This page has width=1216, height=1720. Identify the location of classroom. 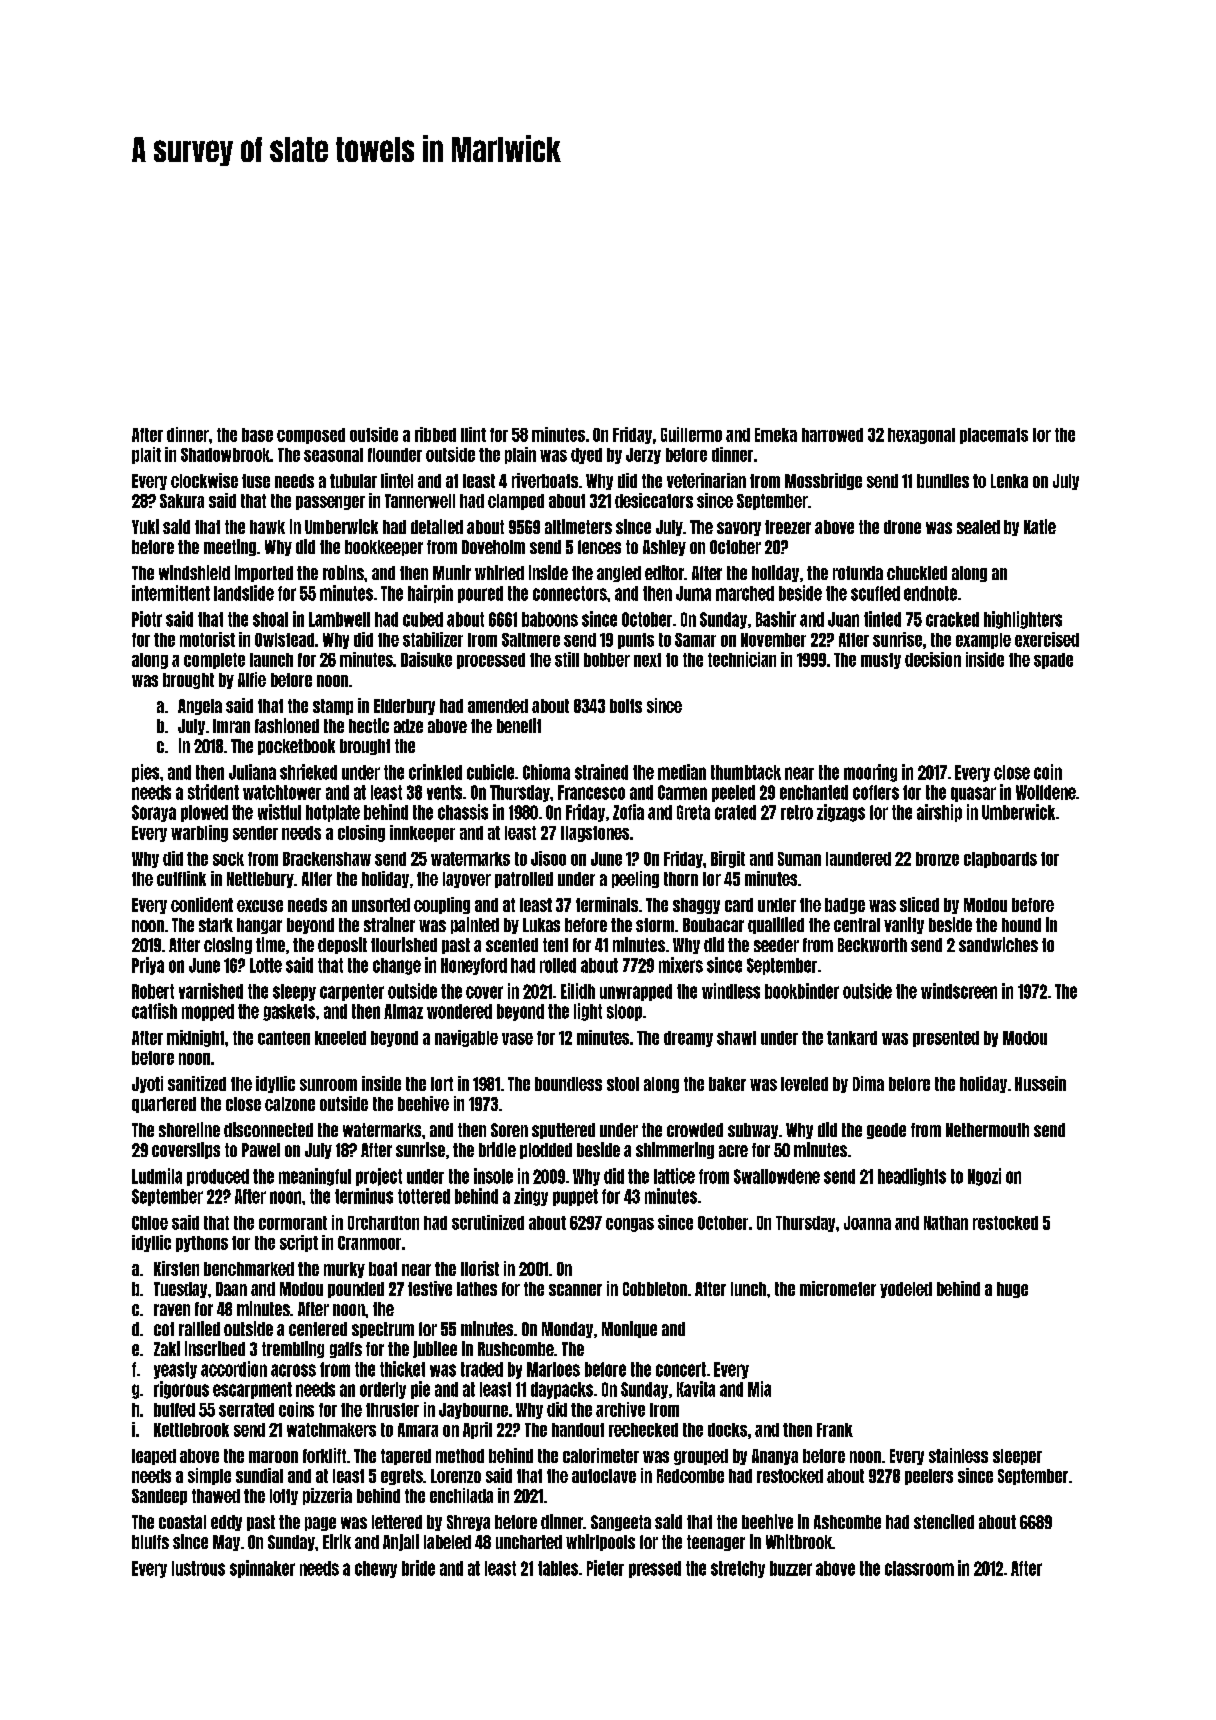
(919, 1568).
